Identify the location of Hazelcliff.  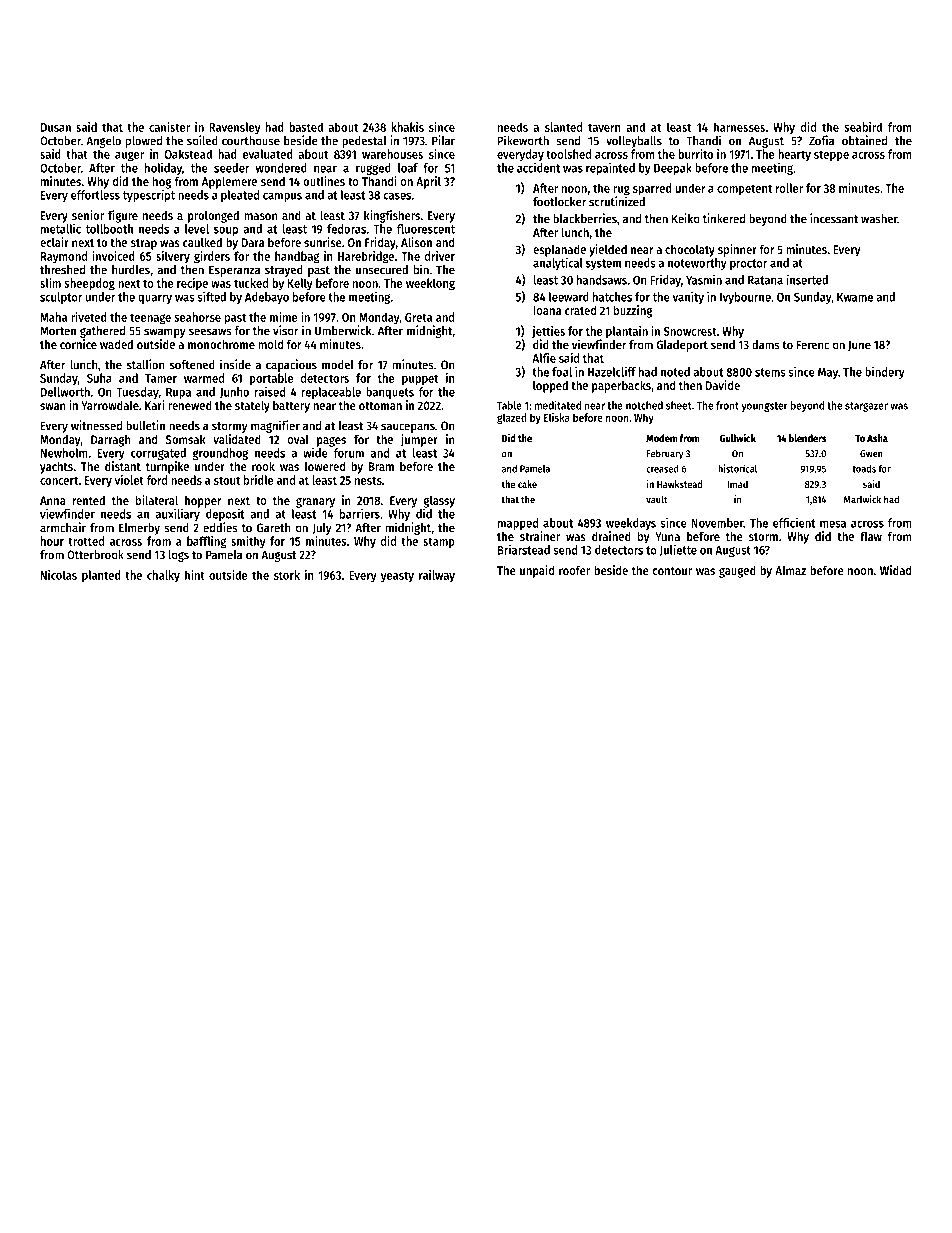
(612, 371).
